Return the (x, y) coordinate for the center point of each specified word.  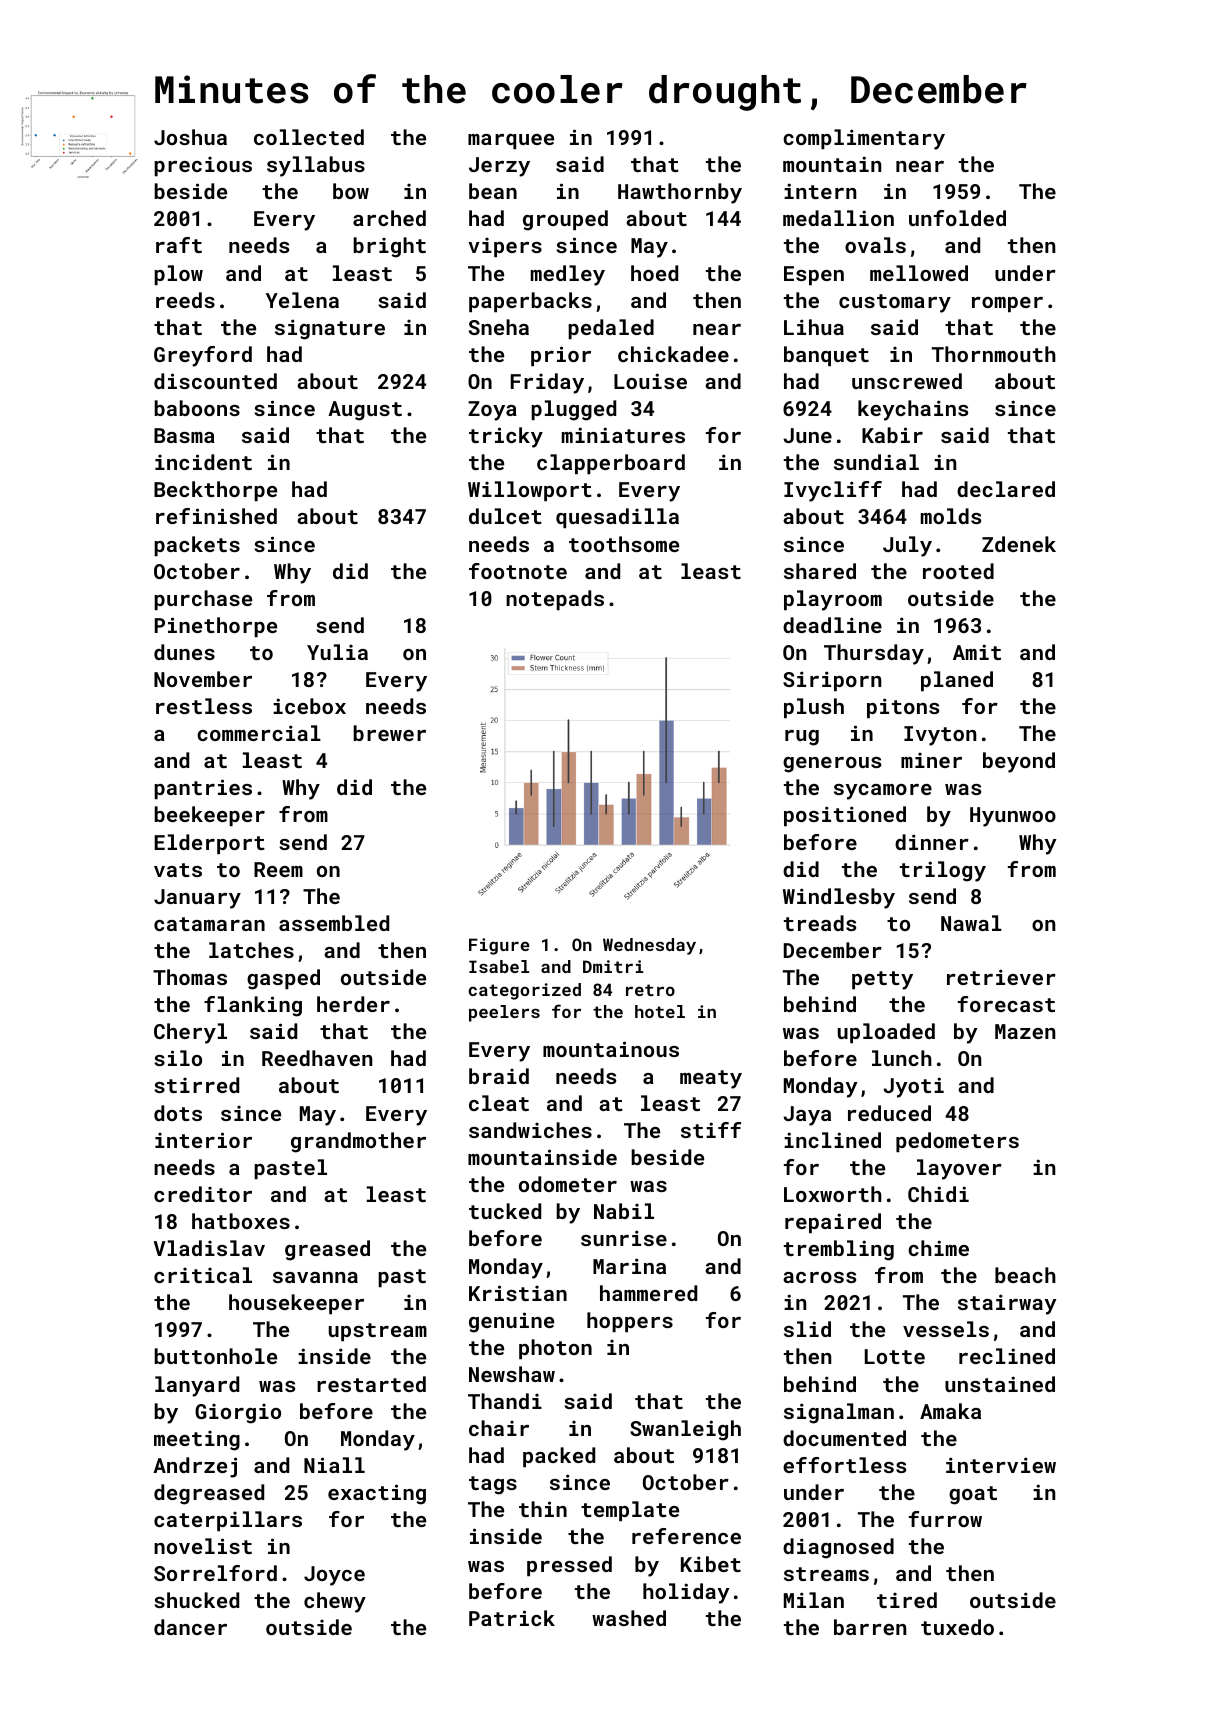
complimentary (864, 139)
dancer (190, 1627)
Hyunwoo (1013, 817)
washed (629, 1618)
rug (802, 738)
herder (353, 1004)
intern (820, 191)
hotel (660, 1011)
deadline (832, 625)
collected (309, 137)
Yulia (337, 652)
